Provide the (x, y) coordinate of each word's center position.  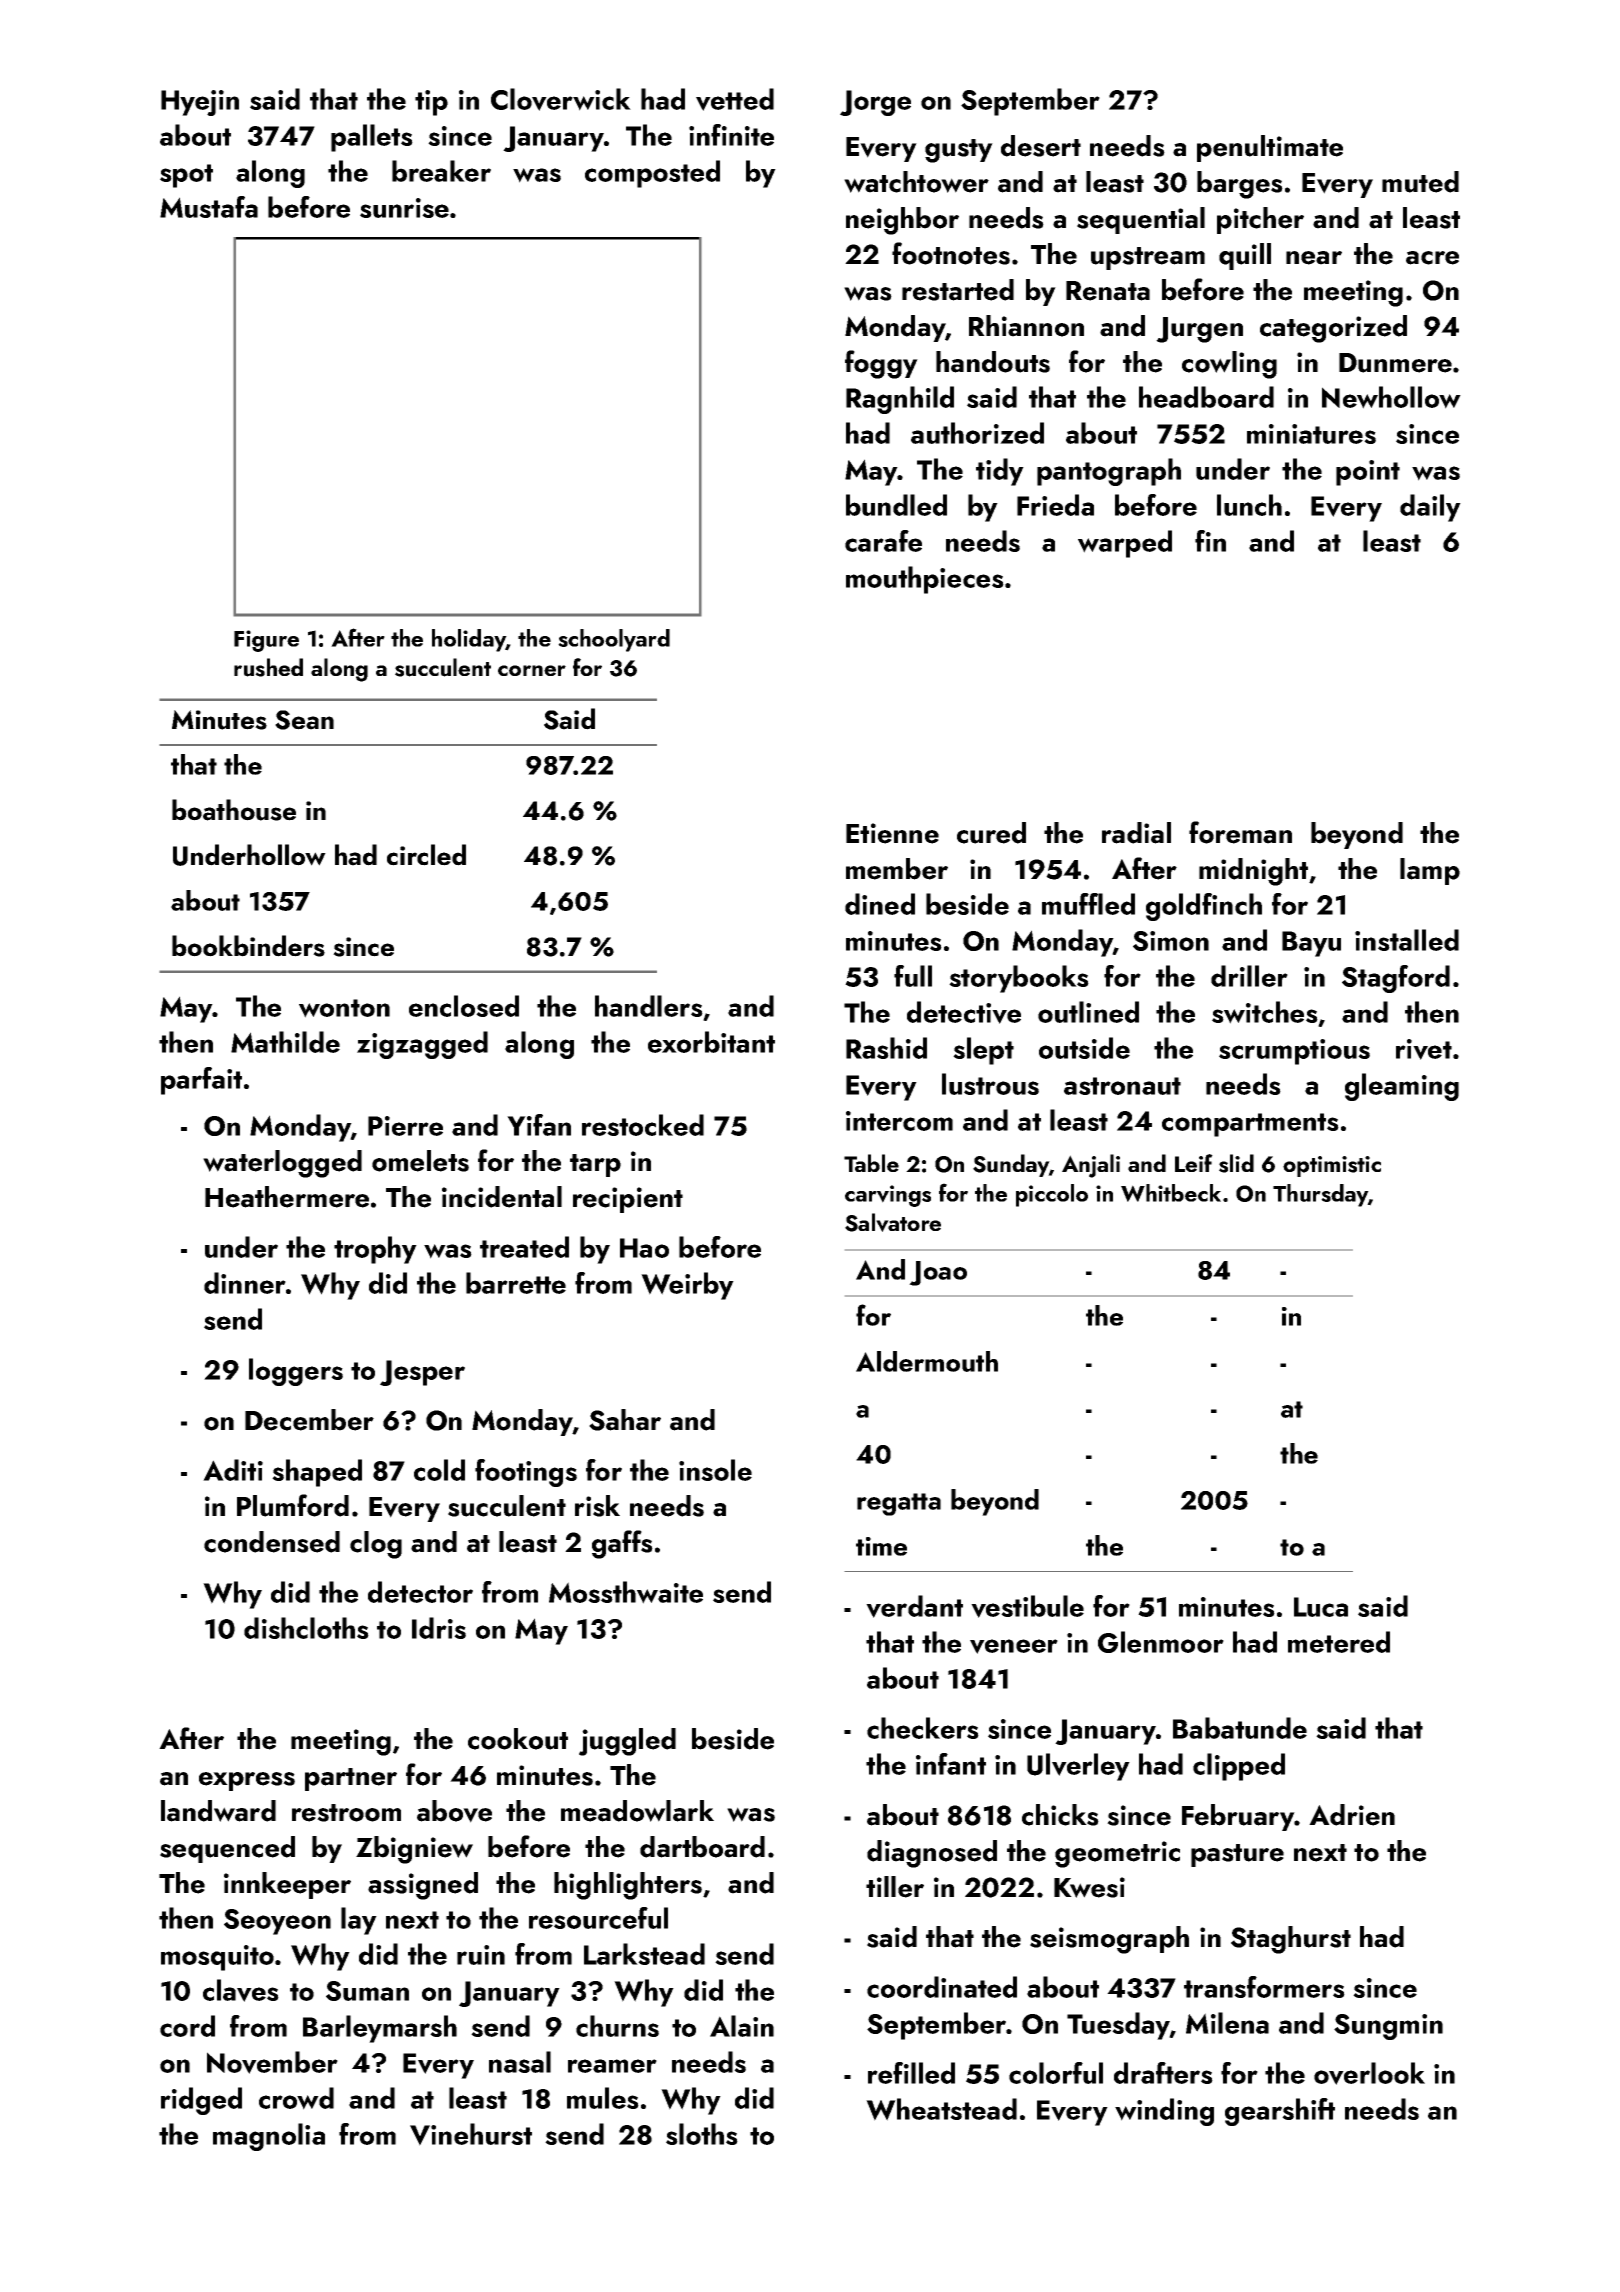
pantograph (1109, 472)
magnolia (269, 2137)
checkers (923, 1728)
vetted (735, 99)
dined (880, 904)
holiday (469, 640)
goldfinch (1204, 907)
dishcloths (306, 1628)
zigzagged (422, 1045)
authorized (977, 433)
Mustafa (209, 207)
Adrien (1352, 1815)
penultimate (1270, 148)
